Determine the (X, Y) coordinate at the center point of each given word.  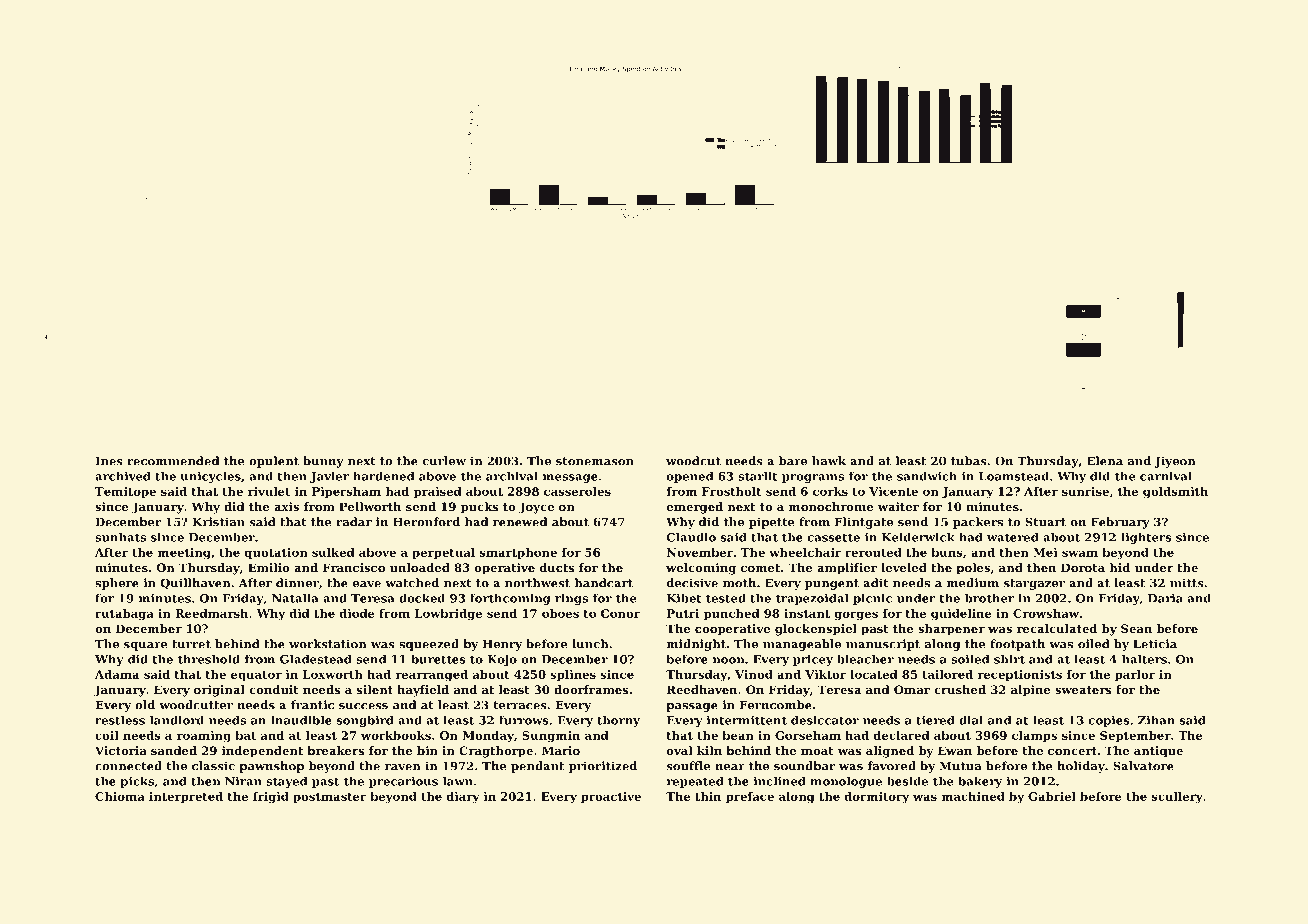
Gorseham (808, 735)
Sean (1136, 628)
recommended (173, 461)
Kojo (502, 660)
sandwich (927, 476)
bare (793, 461)
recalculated (1057, 628)
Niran (243, 781)
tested (726, 598)
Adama (117, 674)
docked (422, 598)
